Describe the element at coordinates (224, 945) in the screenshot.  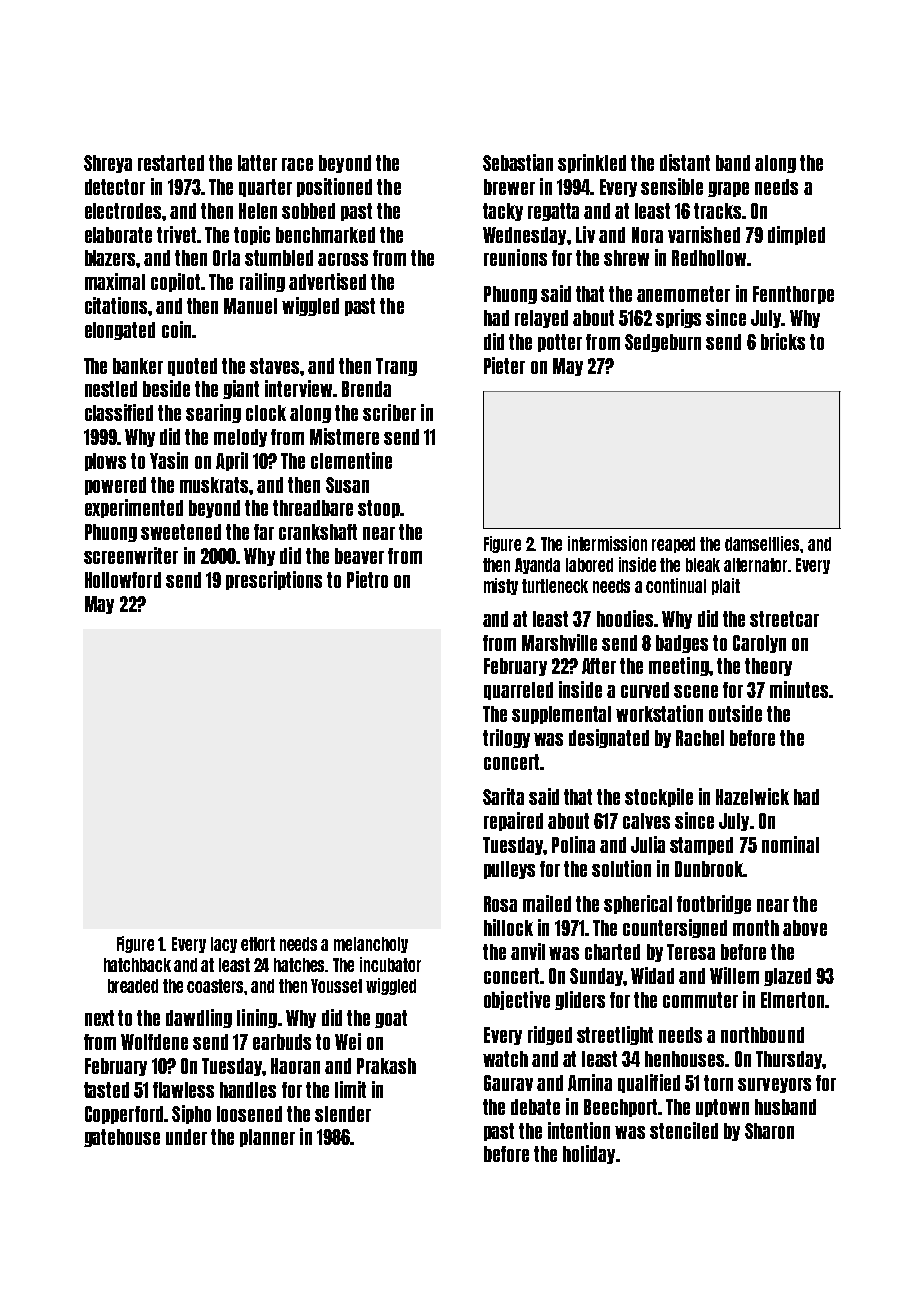
I see `lacy` at that location.
